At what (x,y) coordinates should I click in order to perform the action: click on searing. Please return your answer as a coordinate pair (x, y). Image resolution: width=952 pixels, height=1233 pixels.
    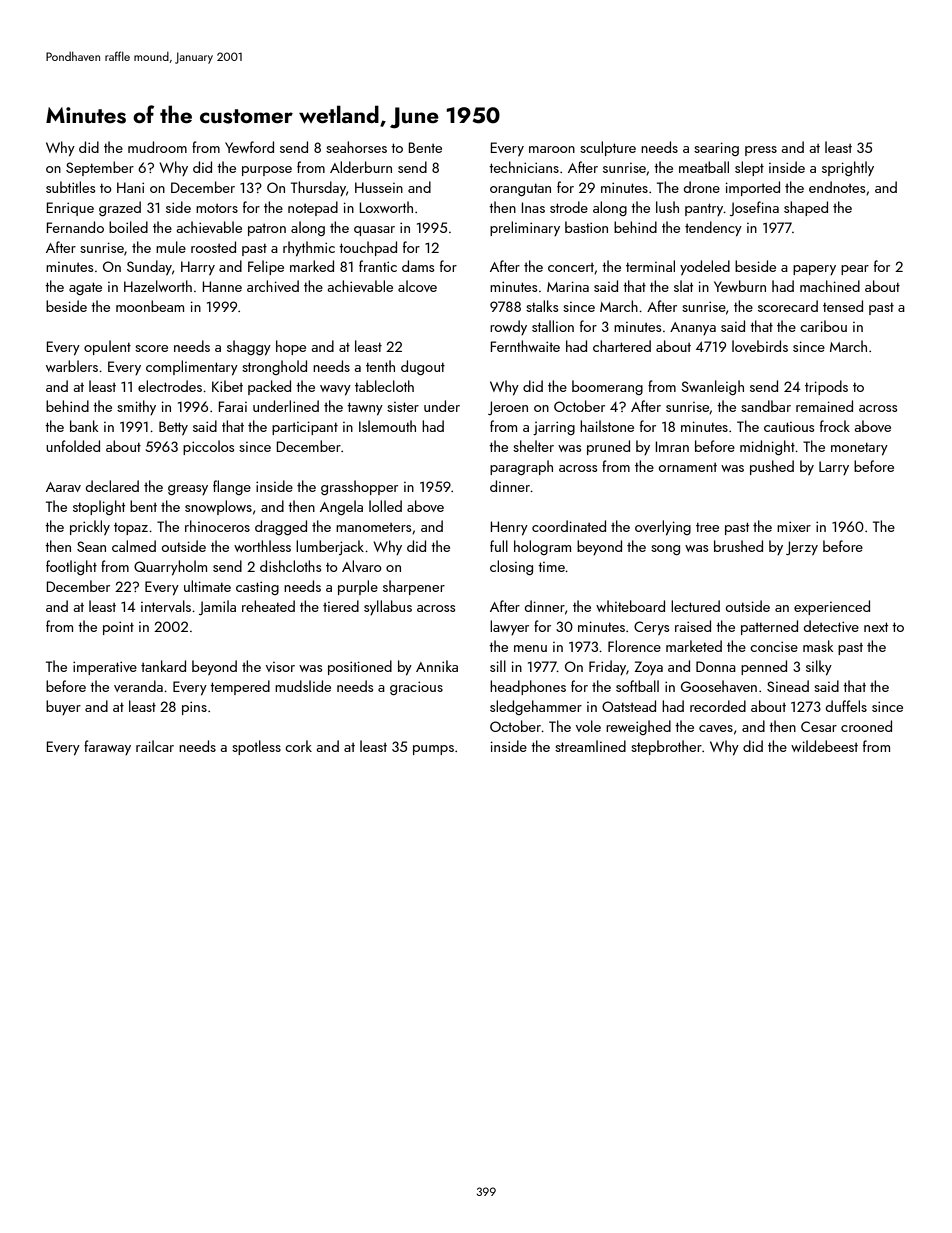
    Looking at the image, I should click on (716, 149).
